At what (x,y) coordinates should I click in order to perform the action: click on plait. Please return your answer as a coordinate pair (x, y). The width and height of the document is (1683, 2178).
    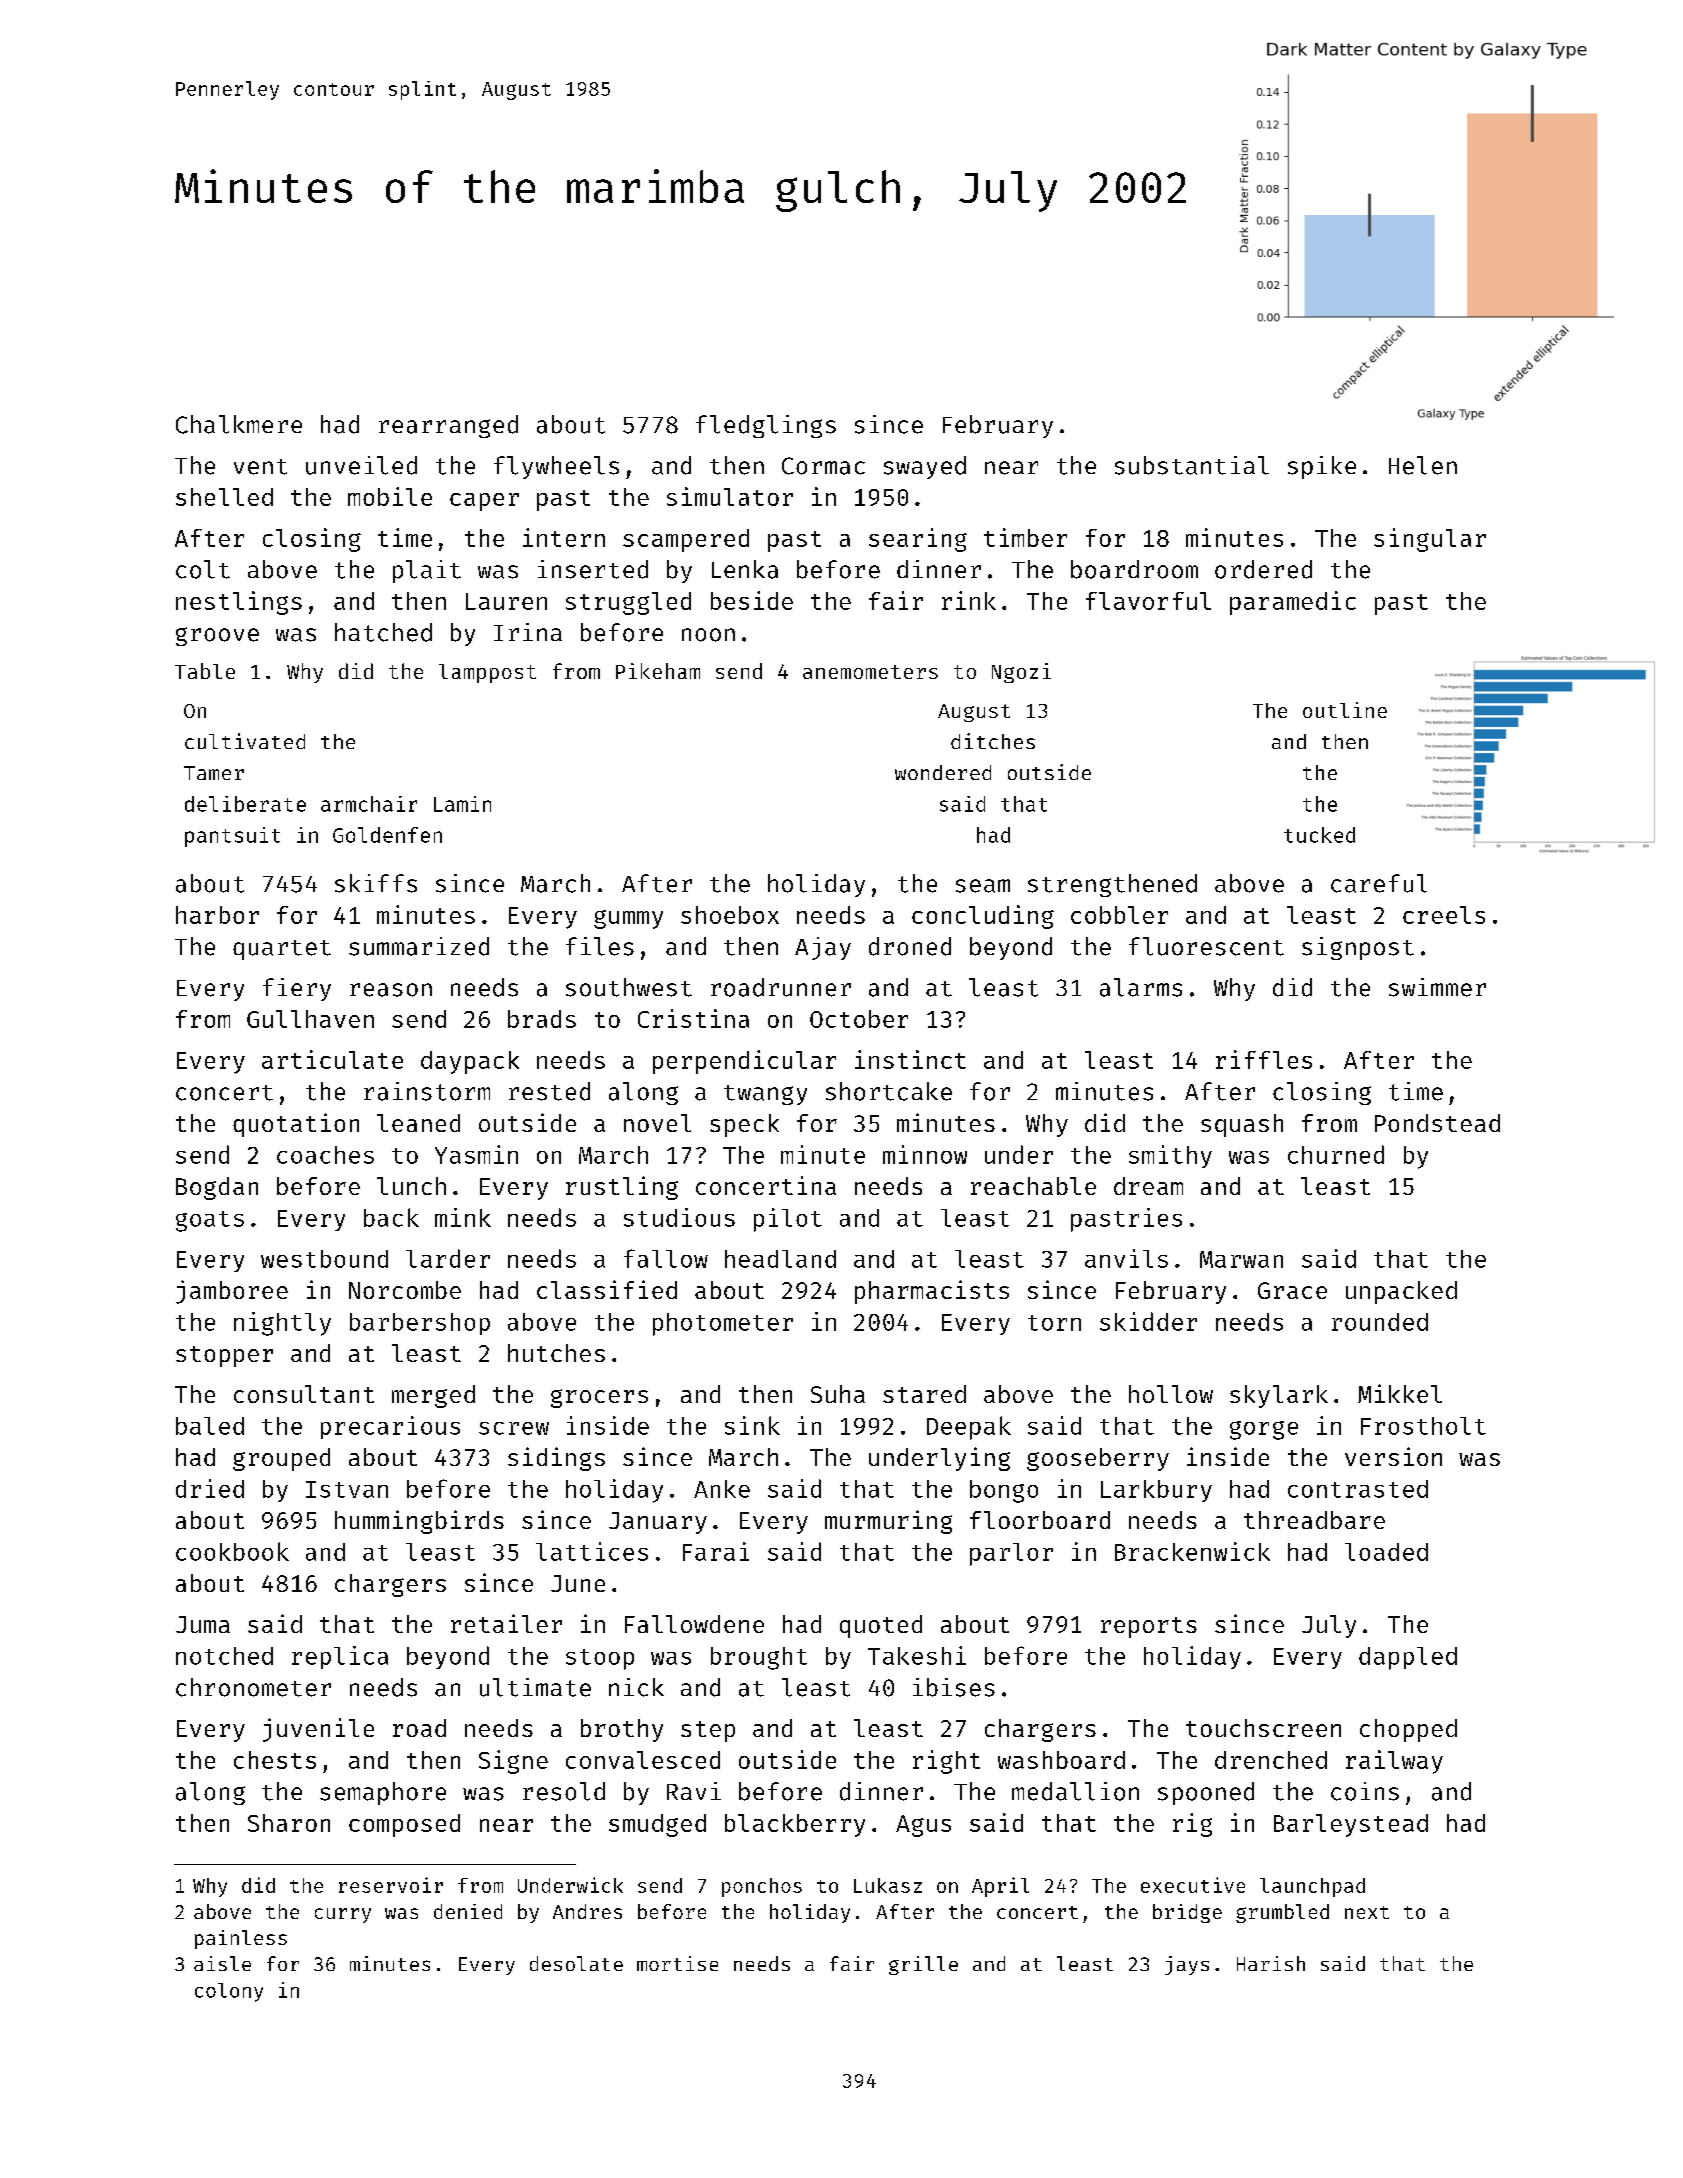
    Looking at the image, I should click on (427, 571).
